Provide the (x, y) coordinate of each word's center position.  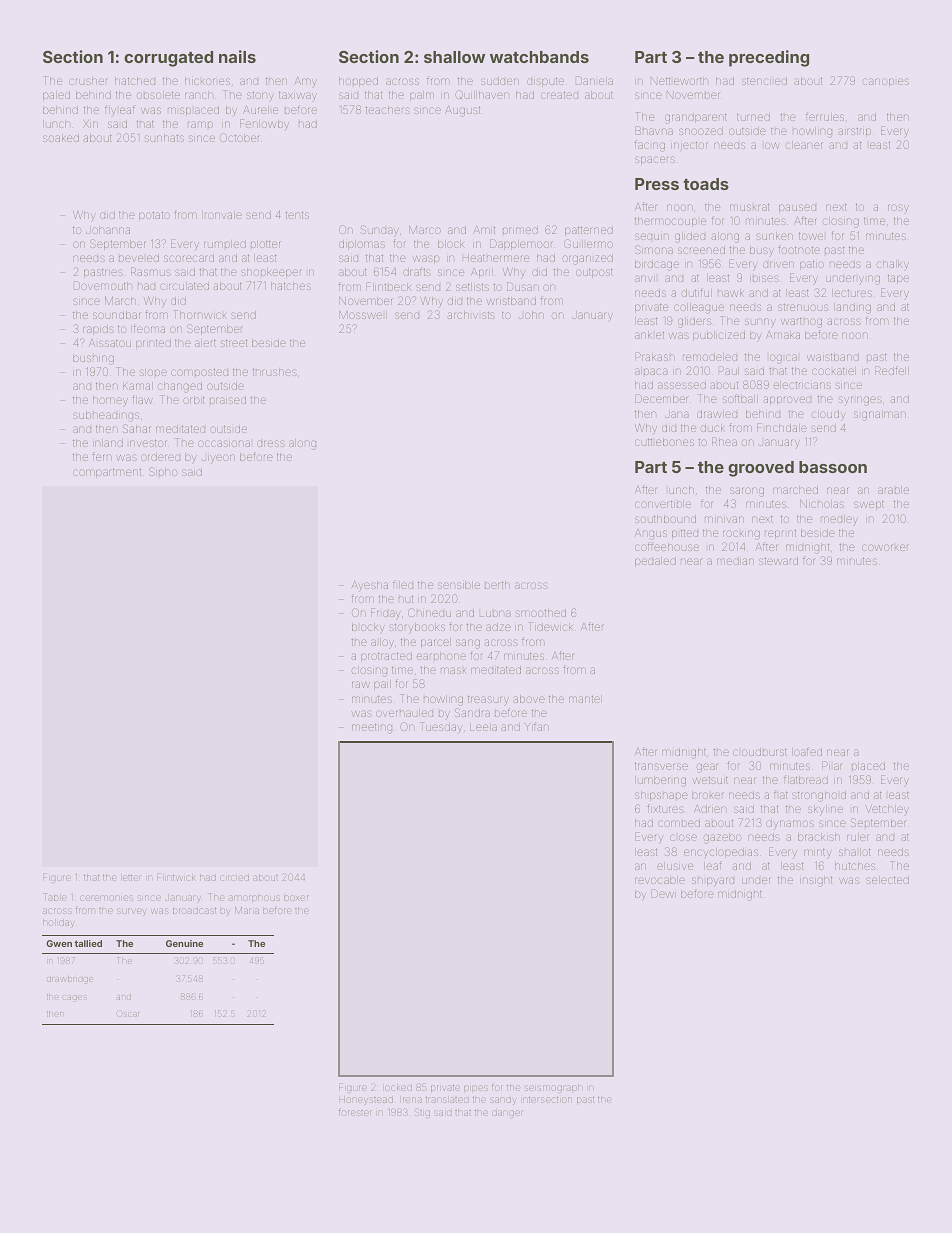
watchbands (539, 57)
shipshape (661, 796)
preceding (769, 58)
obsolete (158, 95)
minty (818, 854)
